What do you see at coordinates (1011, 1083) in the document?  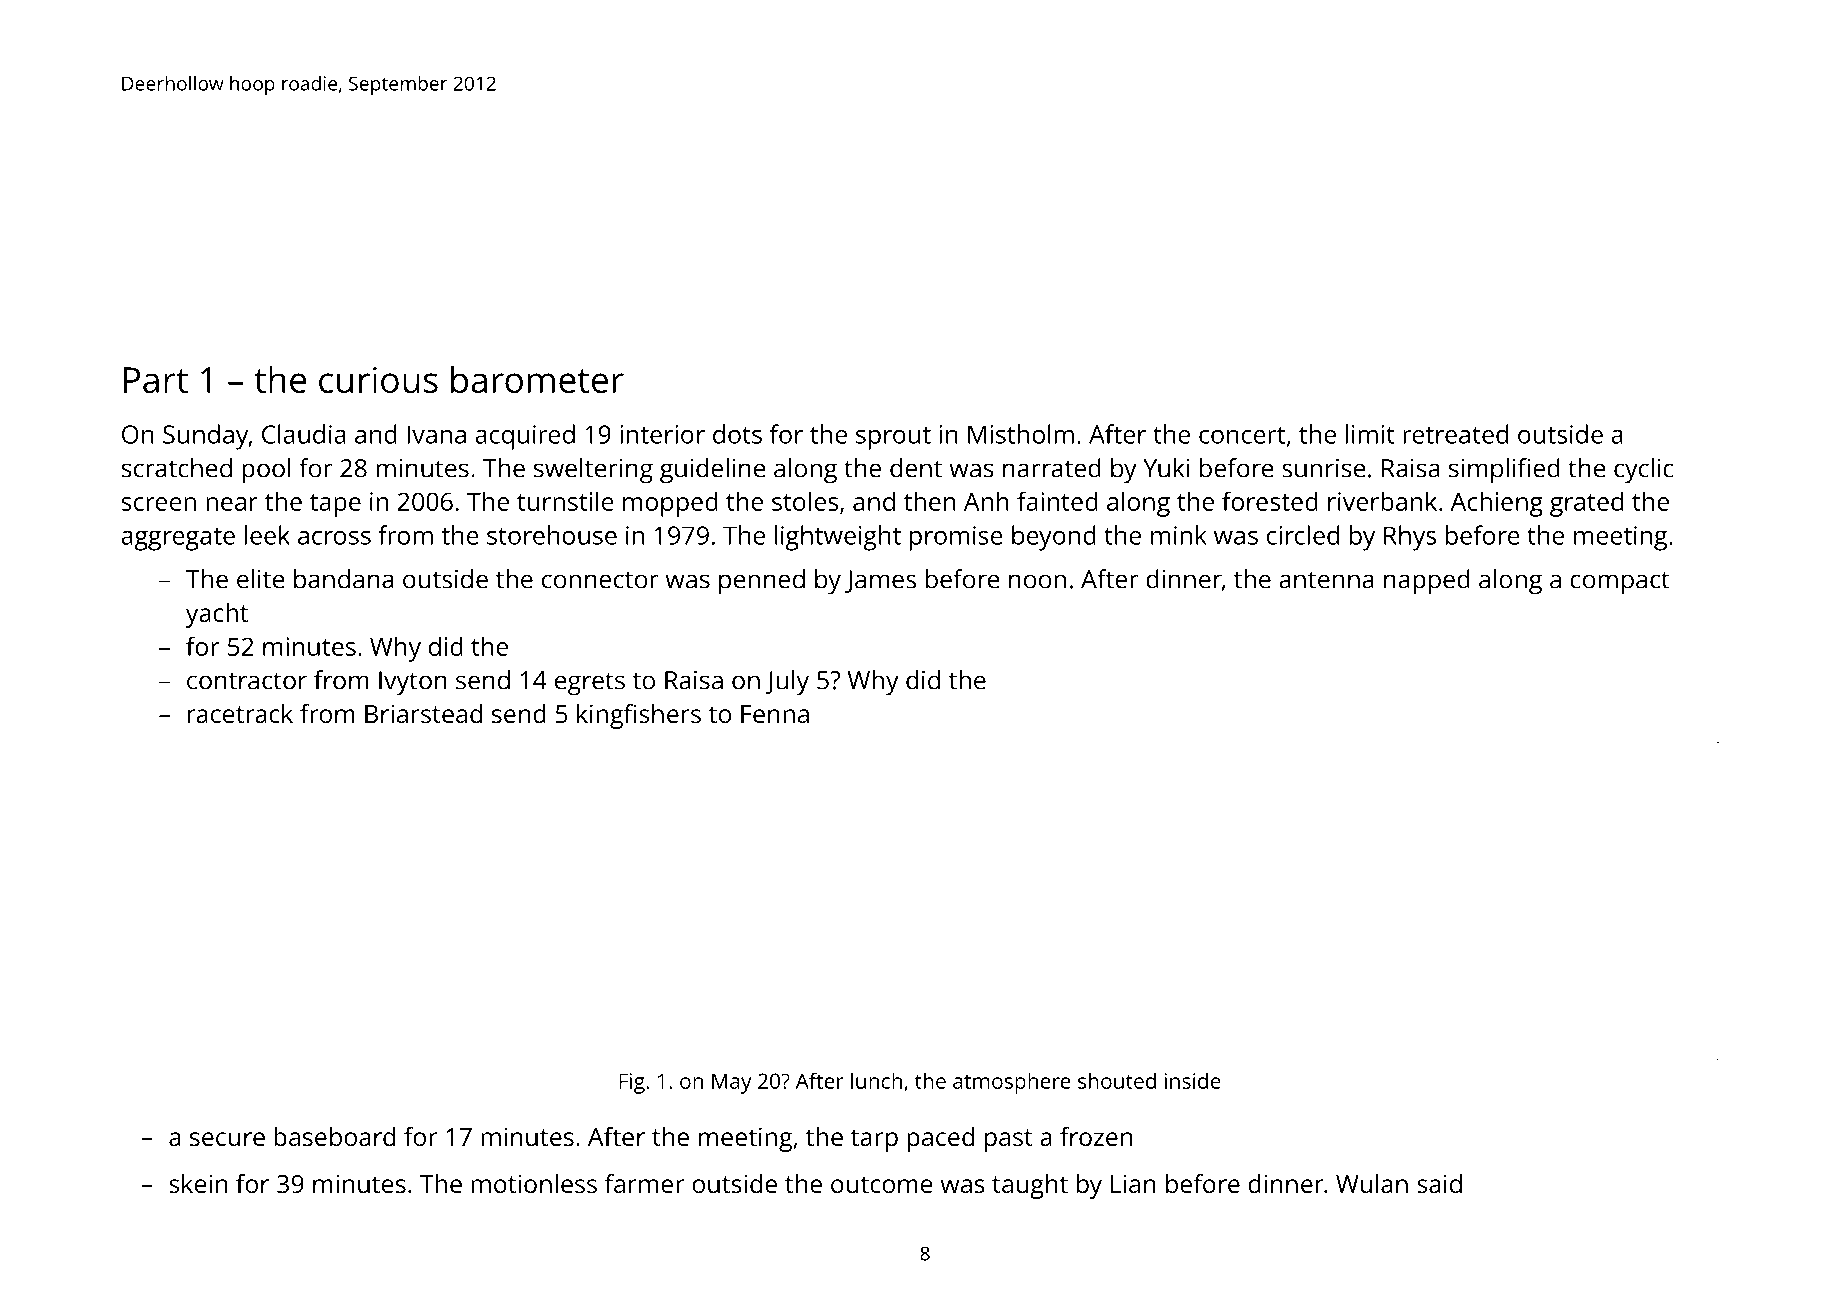 I see `atmosphere` at bounding box center [1011, 1083].
